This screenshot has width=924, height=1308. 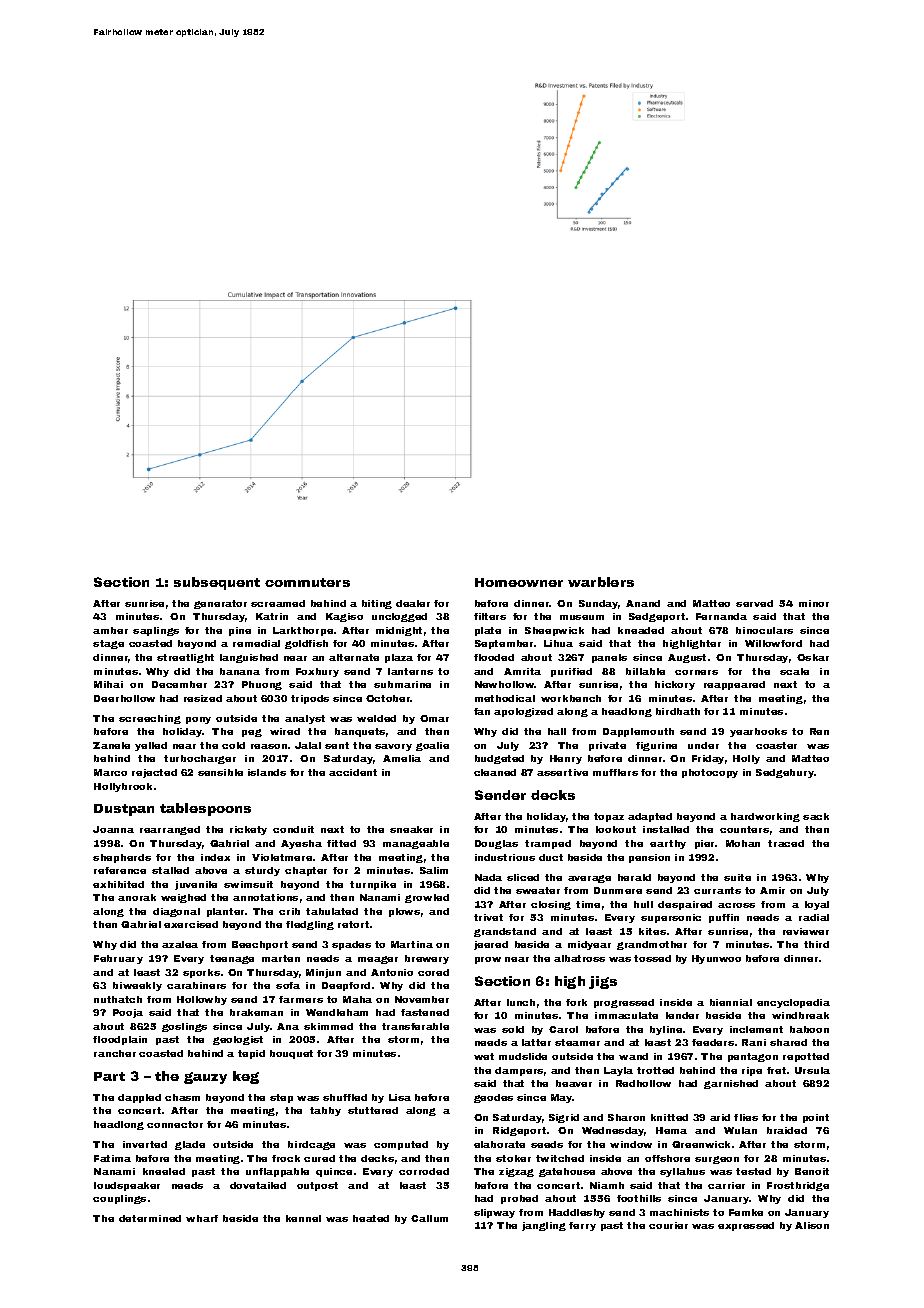 I want to click on retort, so click(x=353, y=924).
